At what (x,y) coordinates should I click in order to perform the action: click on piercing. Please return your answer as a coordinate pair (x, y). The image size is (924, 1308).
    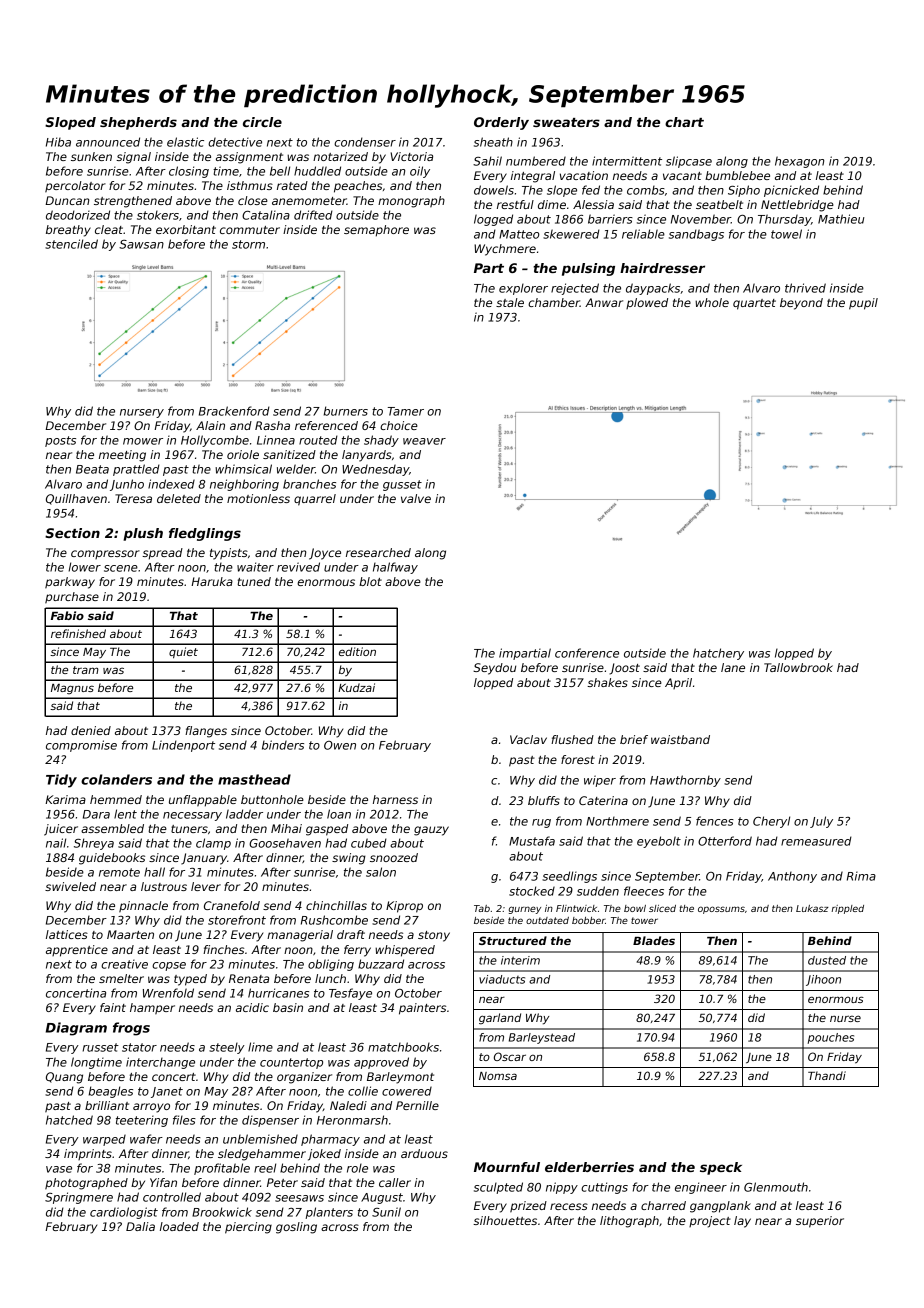
    Looking at the image, I should click on (248, 1228).
